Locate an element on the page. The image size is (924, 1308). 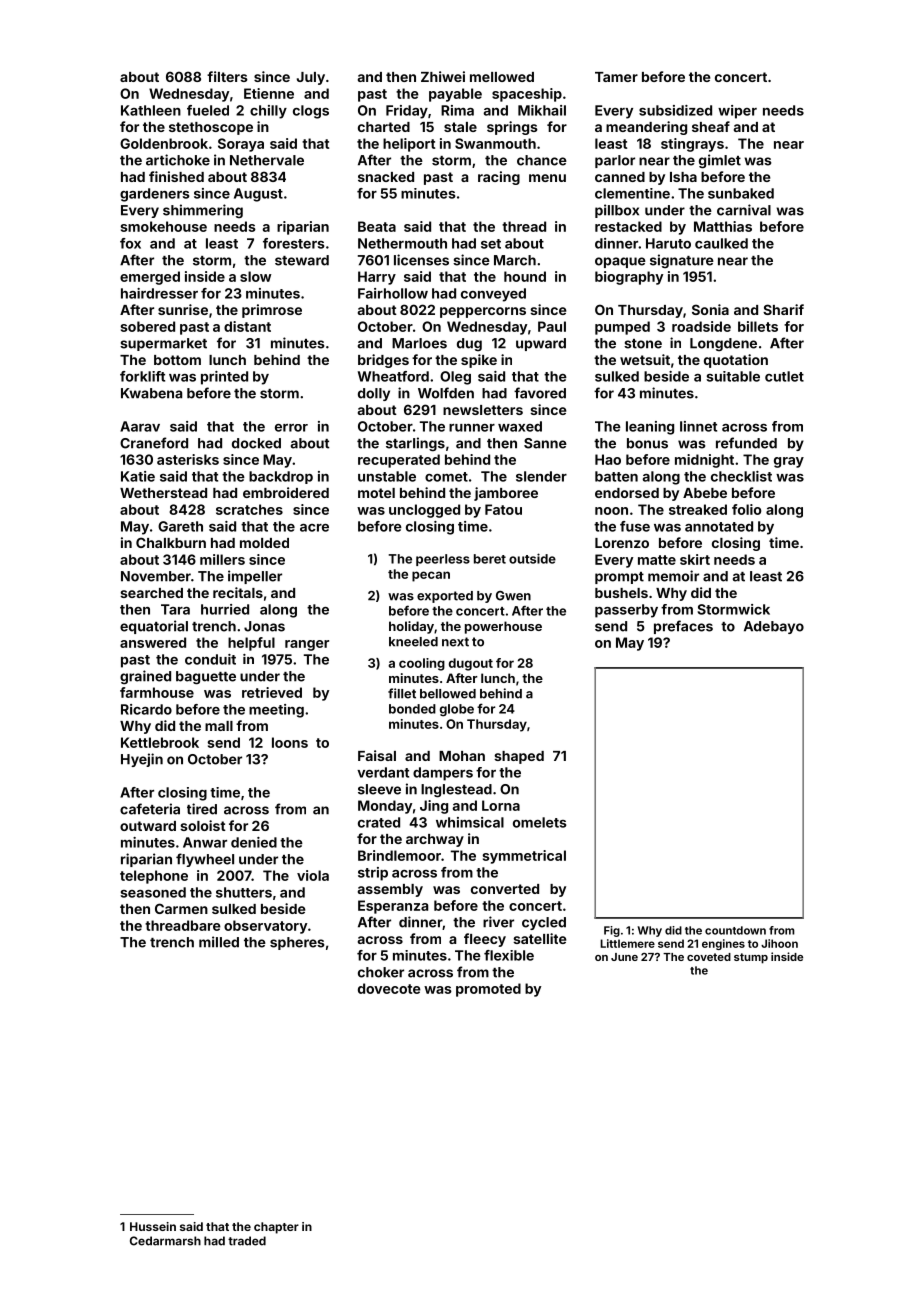
Harry is located at coordinates (377, 278).
